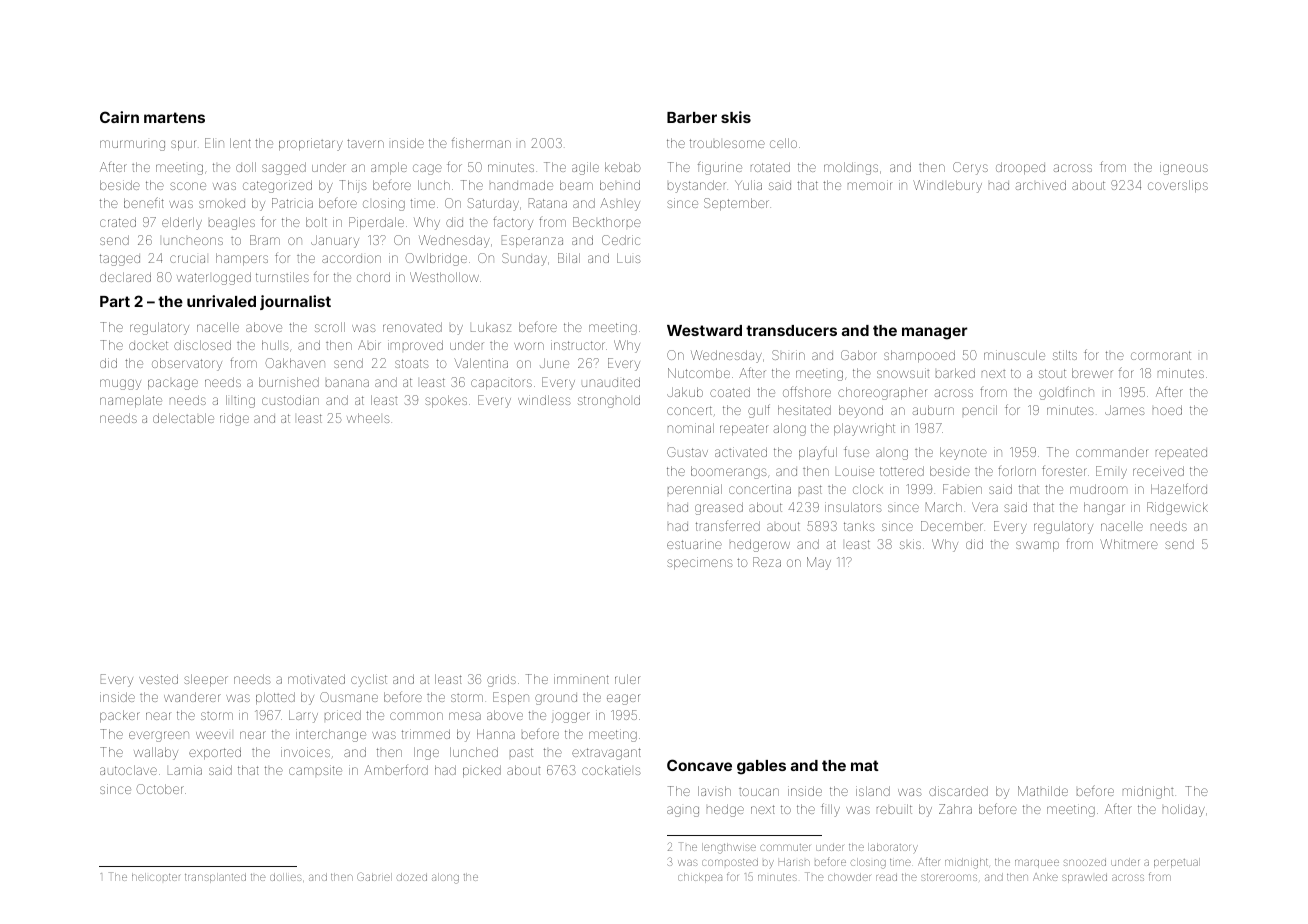 This document has height=924, width=1308. I want to click on vested, so click(158, 679).
